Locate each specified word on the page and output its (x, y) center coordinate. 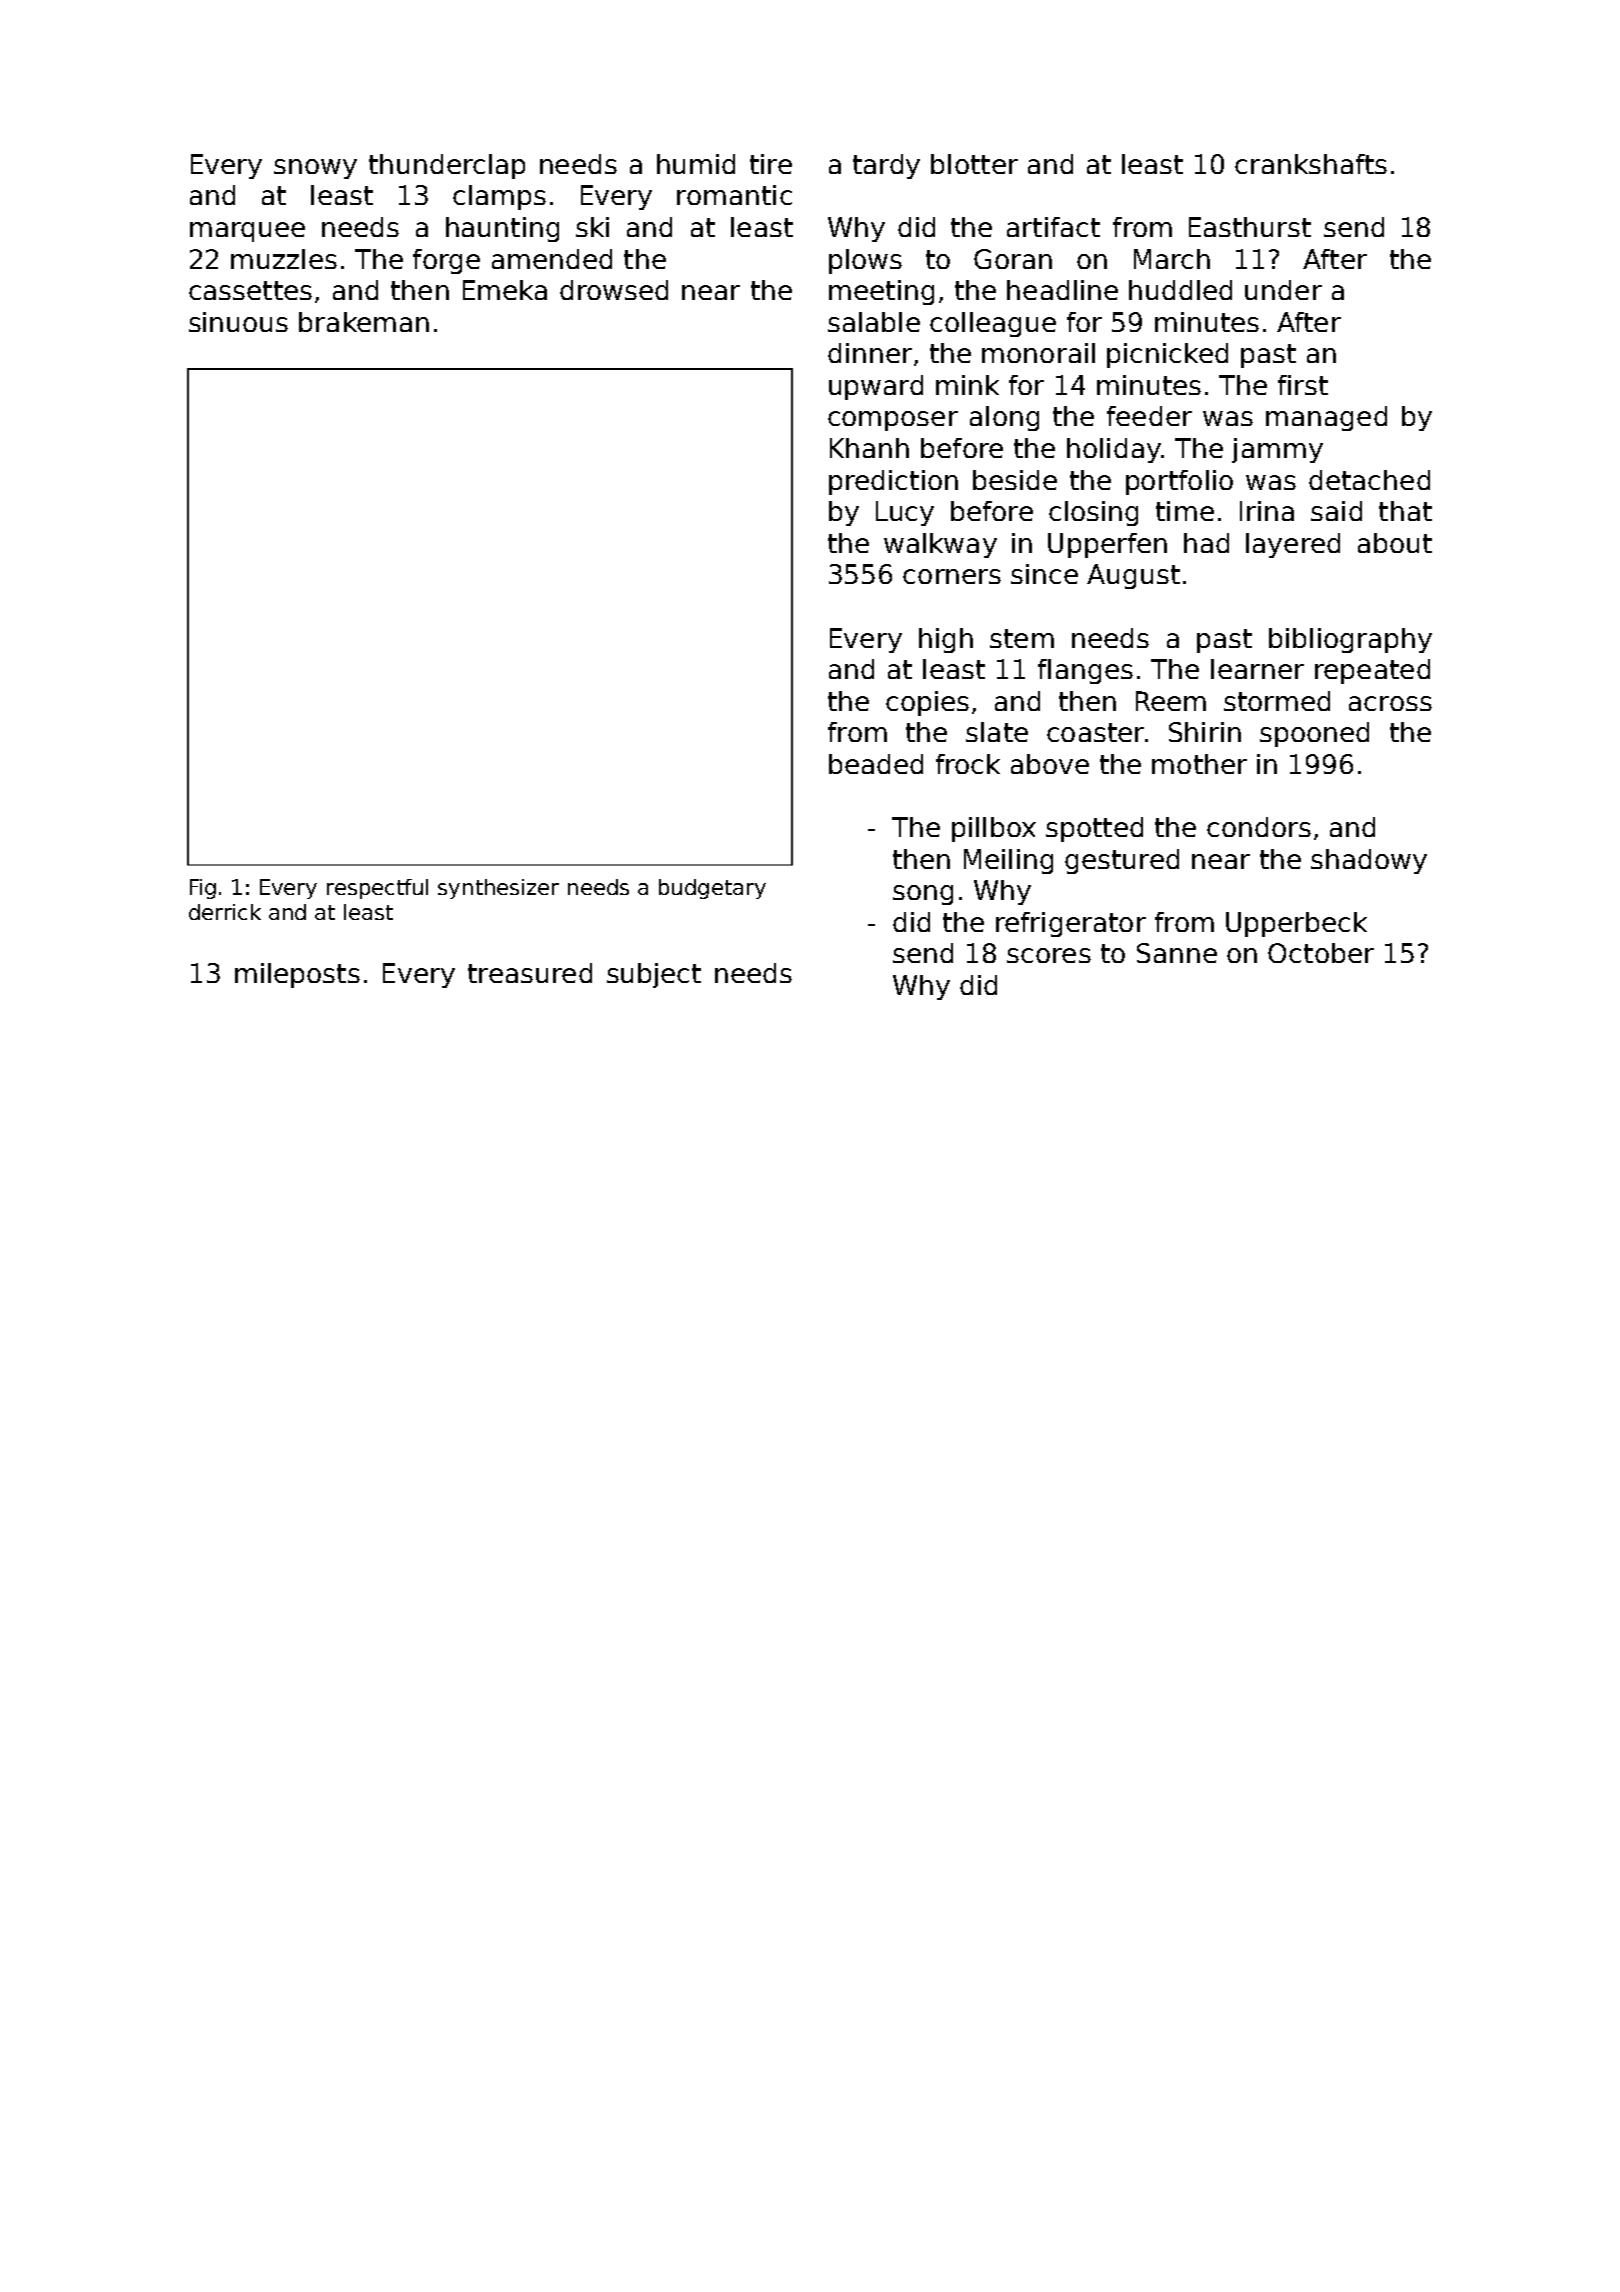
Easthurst (1250, 227)
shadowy (1369, 861)
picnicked (1167, 355)
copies (927, 703)
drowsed (614, 290)
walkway (940, 545)
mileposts (297, 975)
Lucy (905, 513)
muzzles (284, 259)
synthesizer (498, 889)
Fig (203, 889)
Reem (1171, 701)
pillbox (994, 829)
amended (552, 259)
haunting (502, 229)
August (1133, 576)
